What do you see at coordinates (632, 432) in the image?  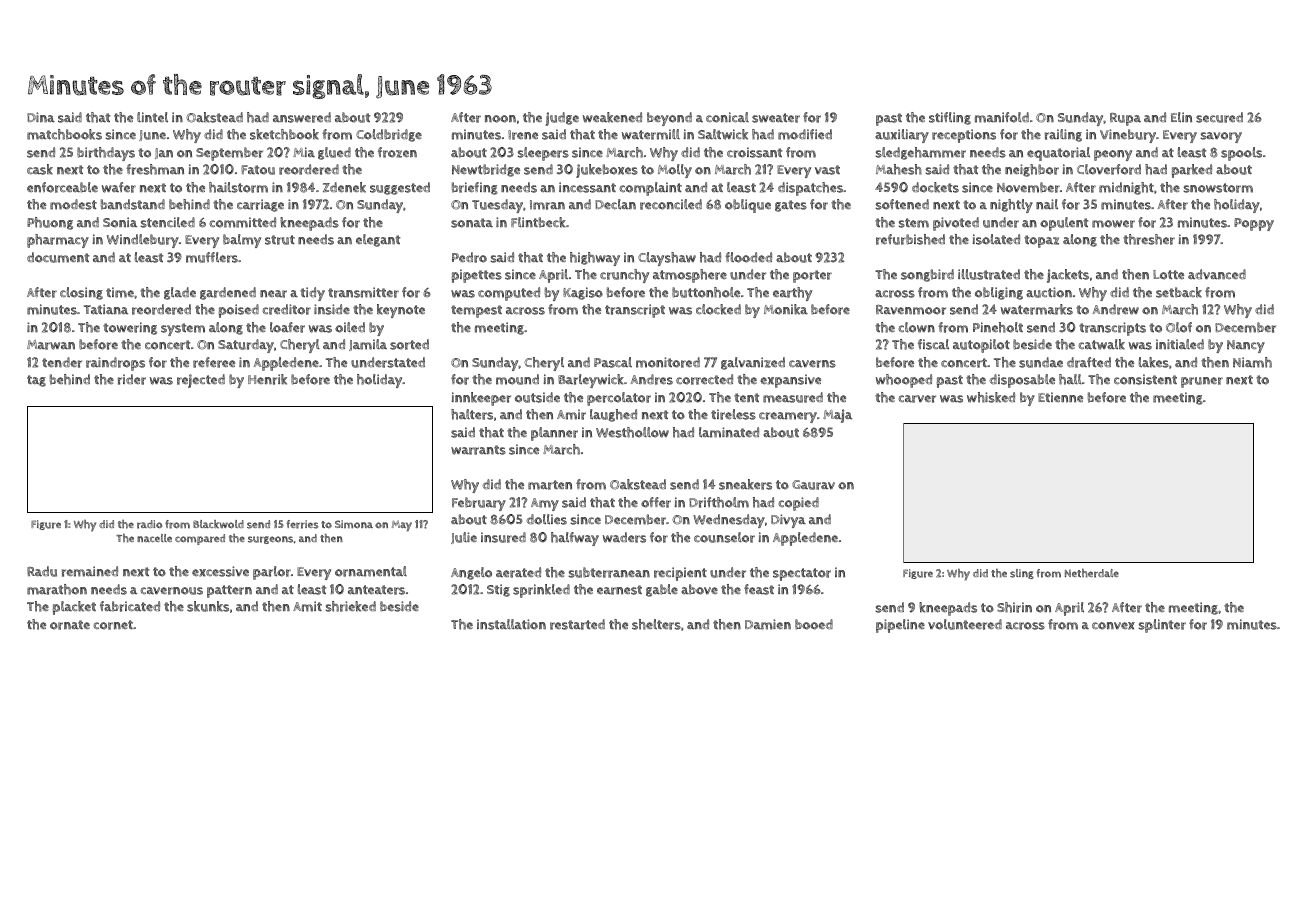 I see `Westhollow` at bounding box center [632, 432].
